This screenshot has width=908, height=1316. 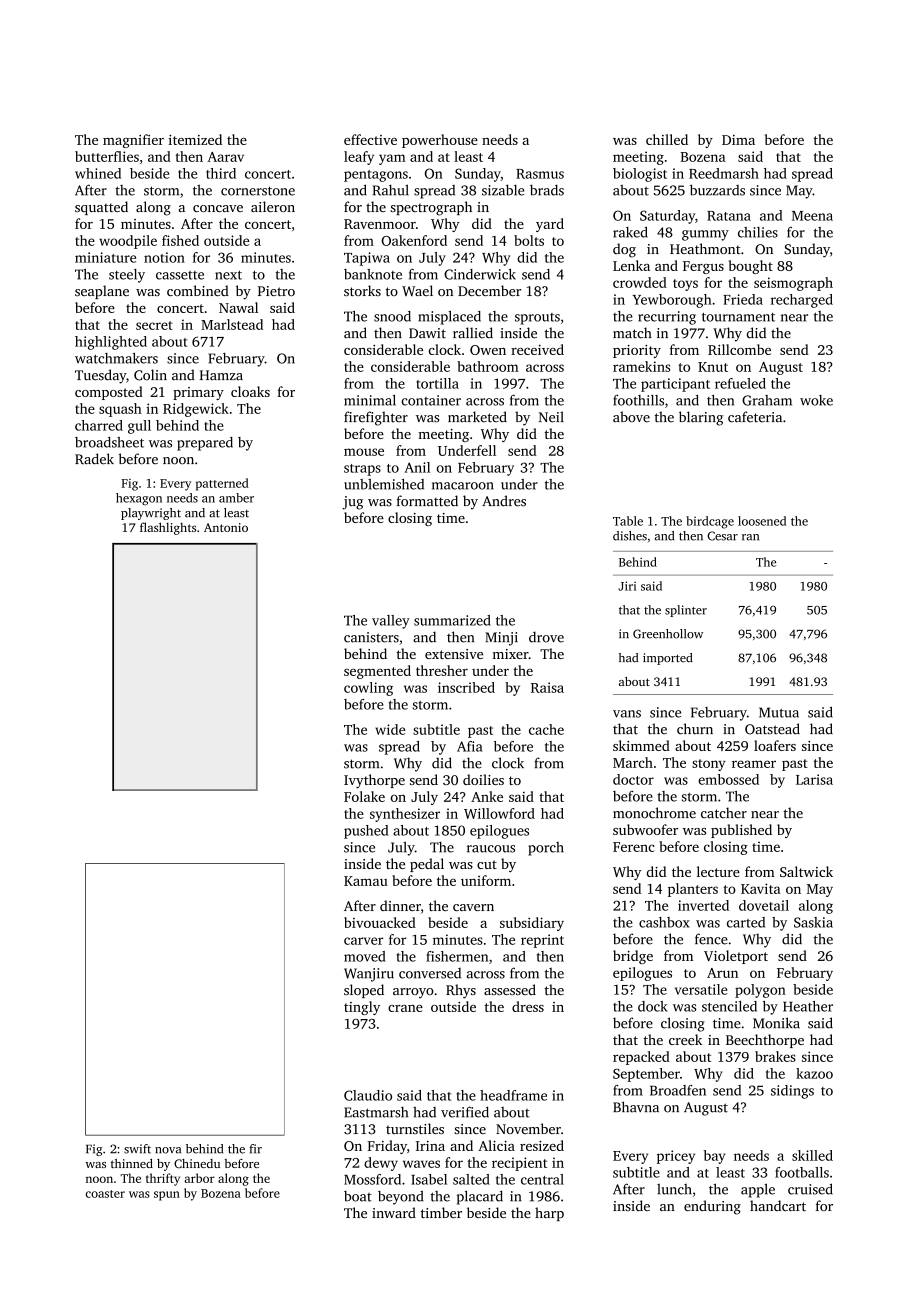 I want to click on birdcage, so click(x=710, y=522).
